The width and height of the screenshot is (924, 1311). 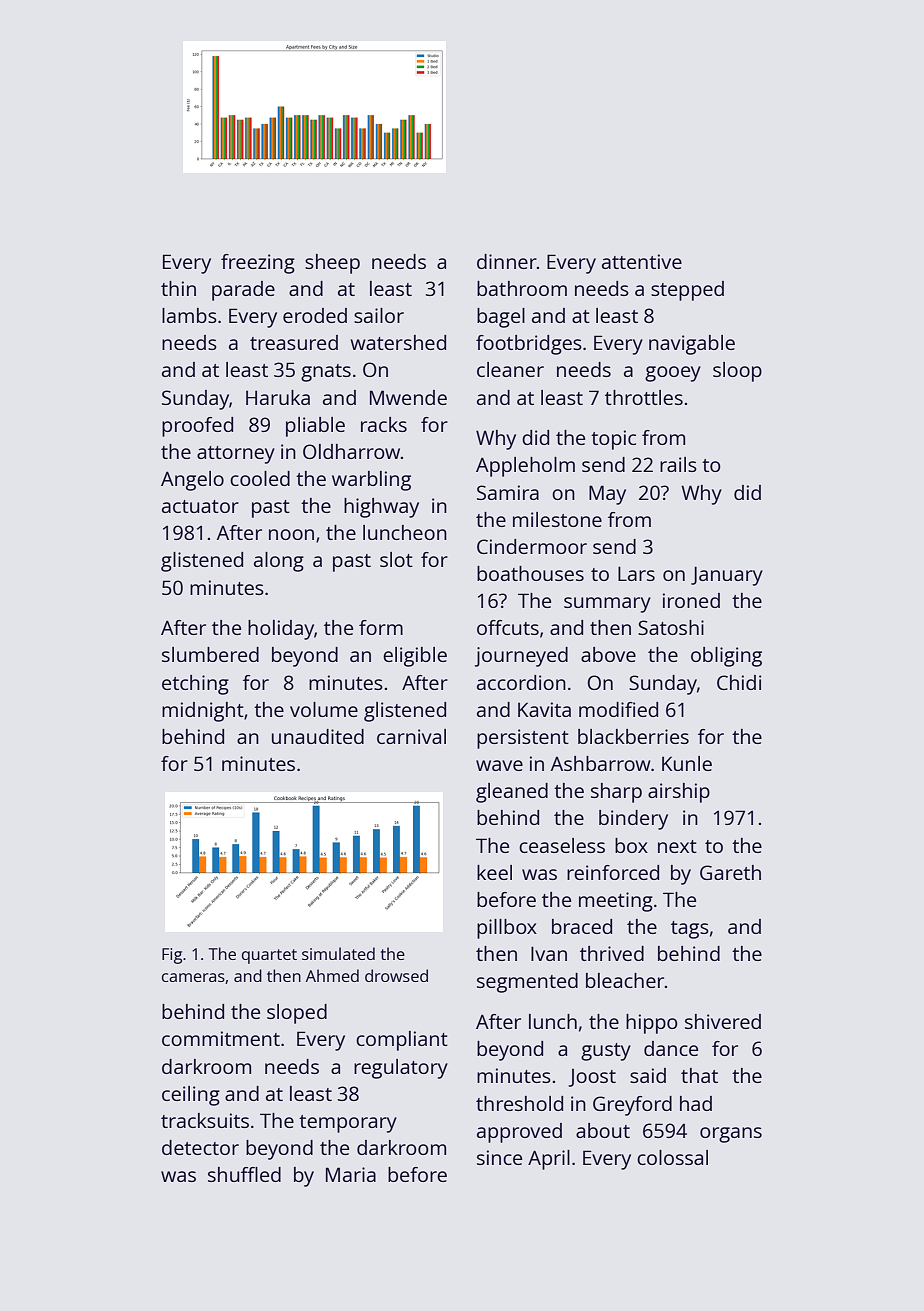 What do you see at coordinates (269, 956) in the screenshot?
I see `quartet` at bounding box center [269, 956].
